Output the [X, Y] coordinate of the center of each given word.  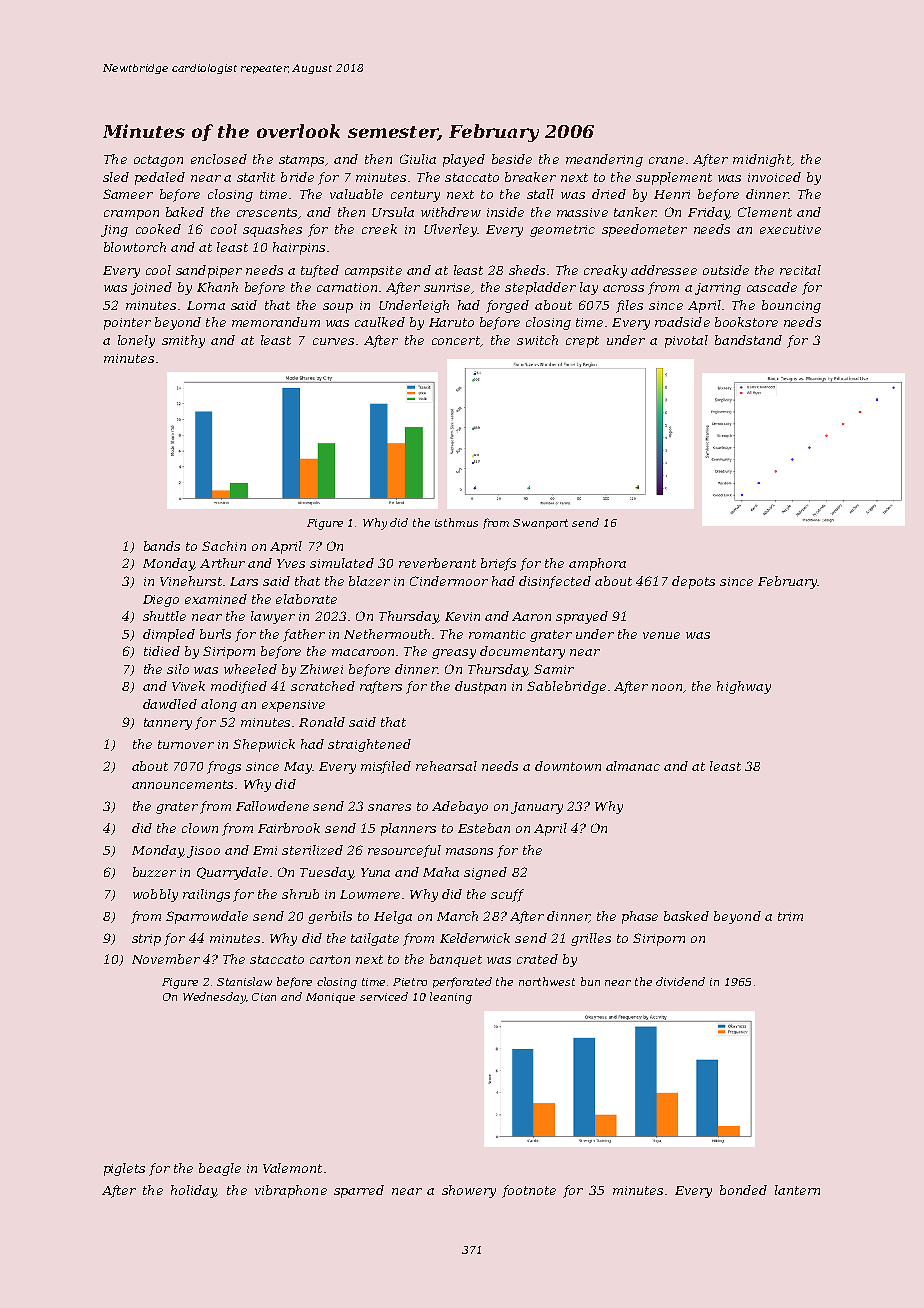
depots [693, 582]
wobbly [155, 895]
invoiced [774, 177]
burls [215, 634]
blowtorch [135, 247]
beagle [220, 1169]
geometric [562, 231]
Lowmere [370, 894]
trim [790, 916]
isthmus [456, 522]
